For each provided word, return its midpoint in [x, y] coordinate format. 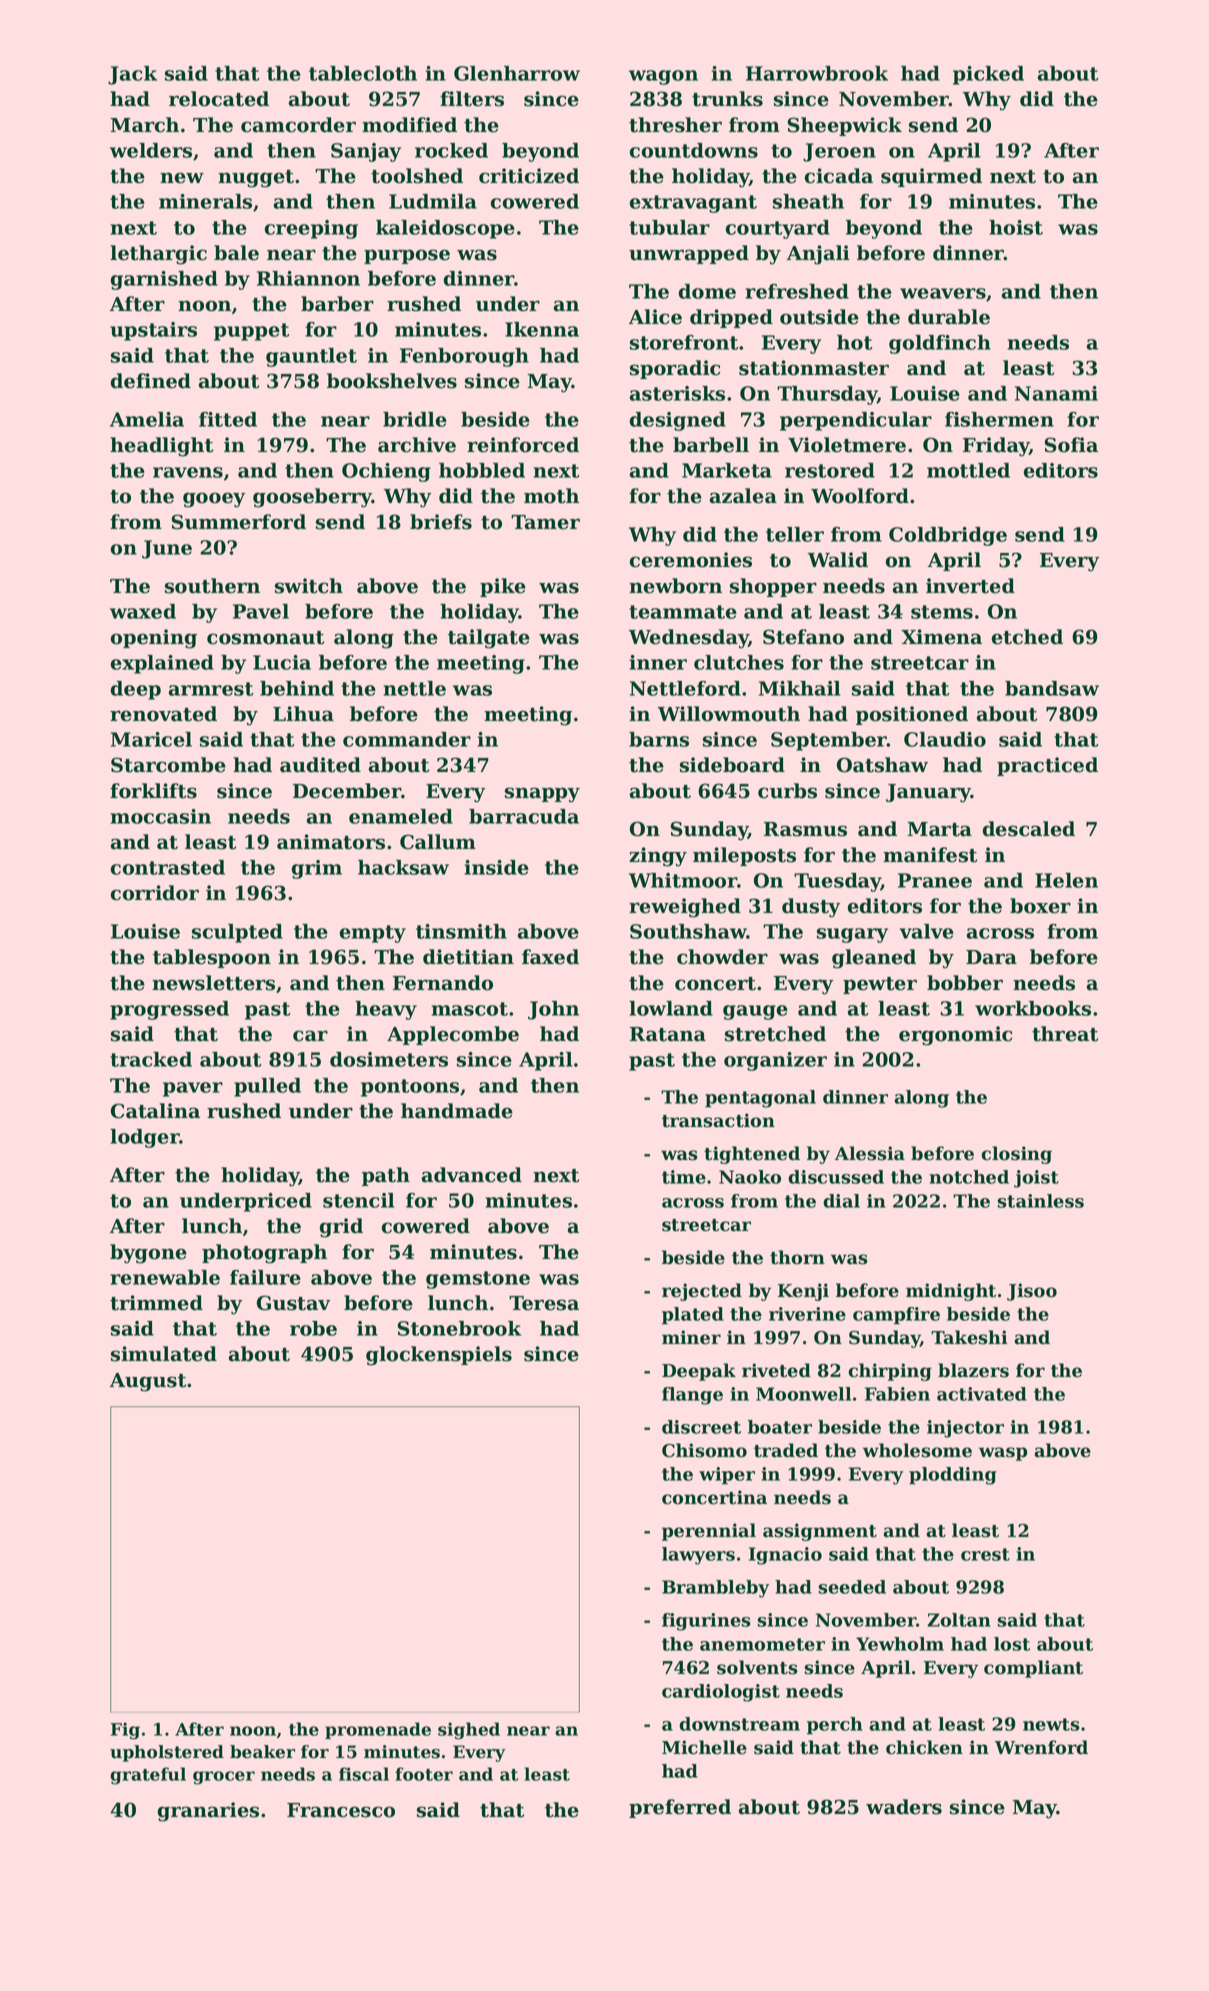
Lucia [282, 662]
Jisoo [1032, 1292]
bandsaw [1052, 688]
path [386, 1176]
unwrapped [689, 254]
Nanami [1056, 393]
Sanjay [366, 152]
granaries [208, 1812]
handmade [457, 1111]
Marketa [727, 470]
